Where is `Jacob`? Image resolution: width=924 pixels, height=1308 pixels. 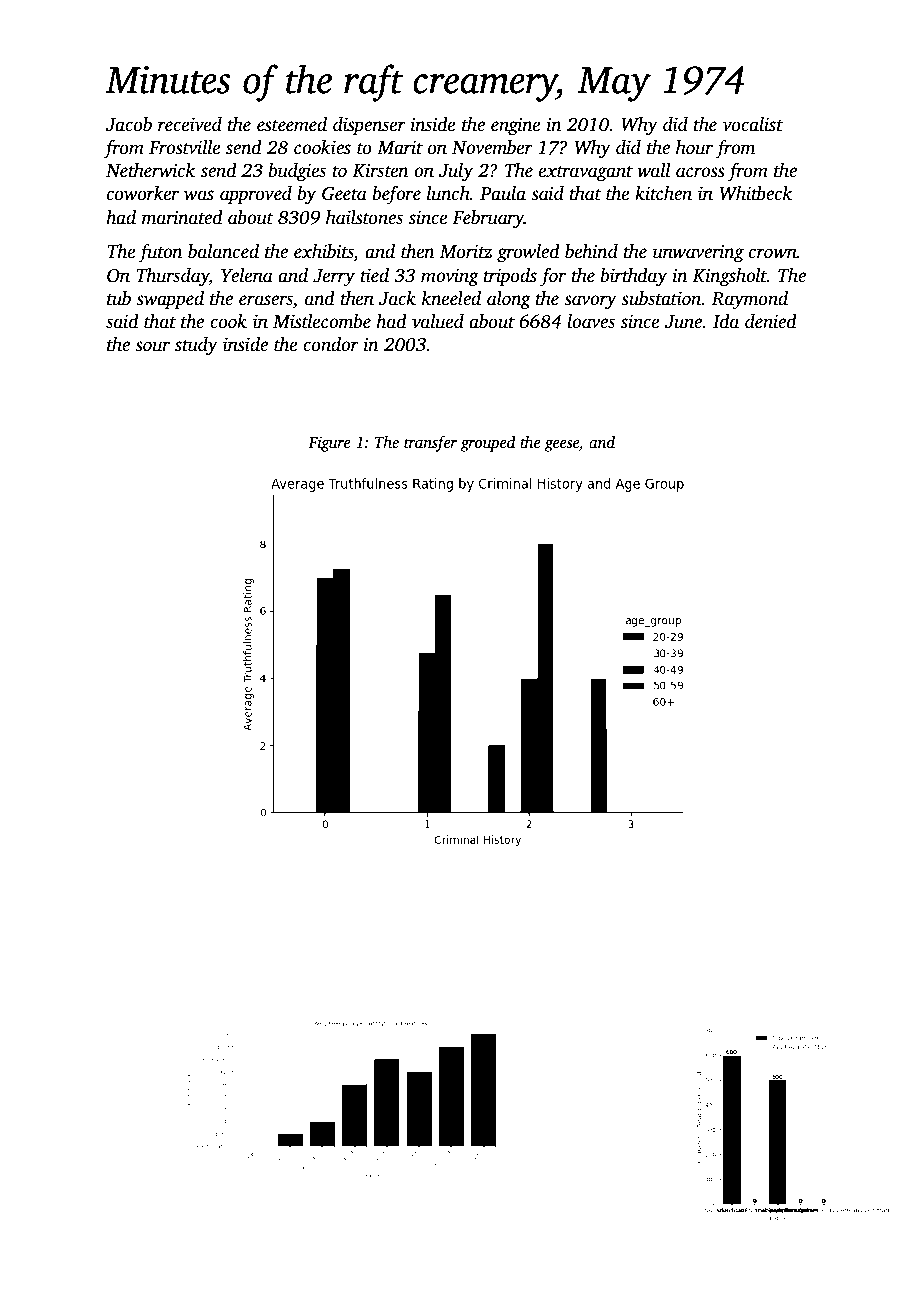 Jacob is located at coordinates (129, 124).
